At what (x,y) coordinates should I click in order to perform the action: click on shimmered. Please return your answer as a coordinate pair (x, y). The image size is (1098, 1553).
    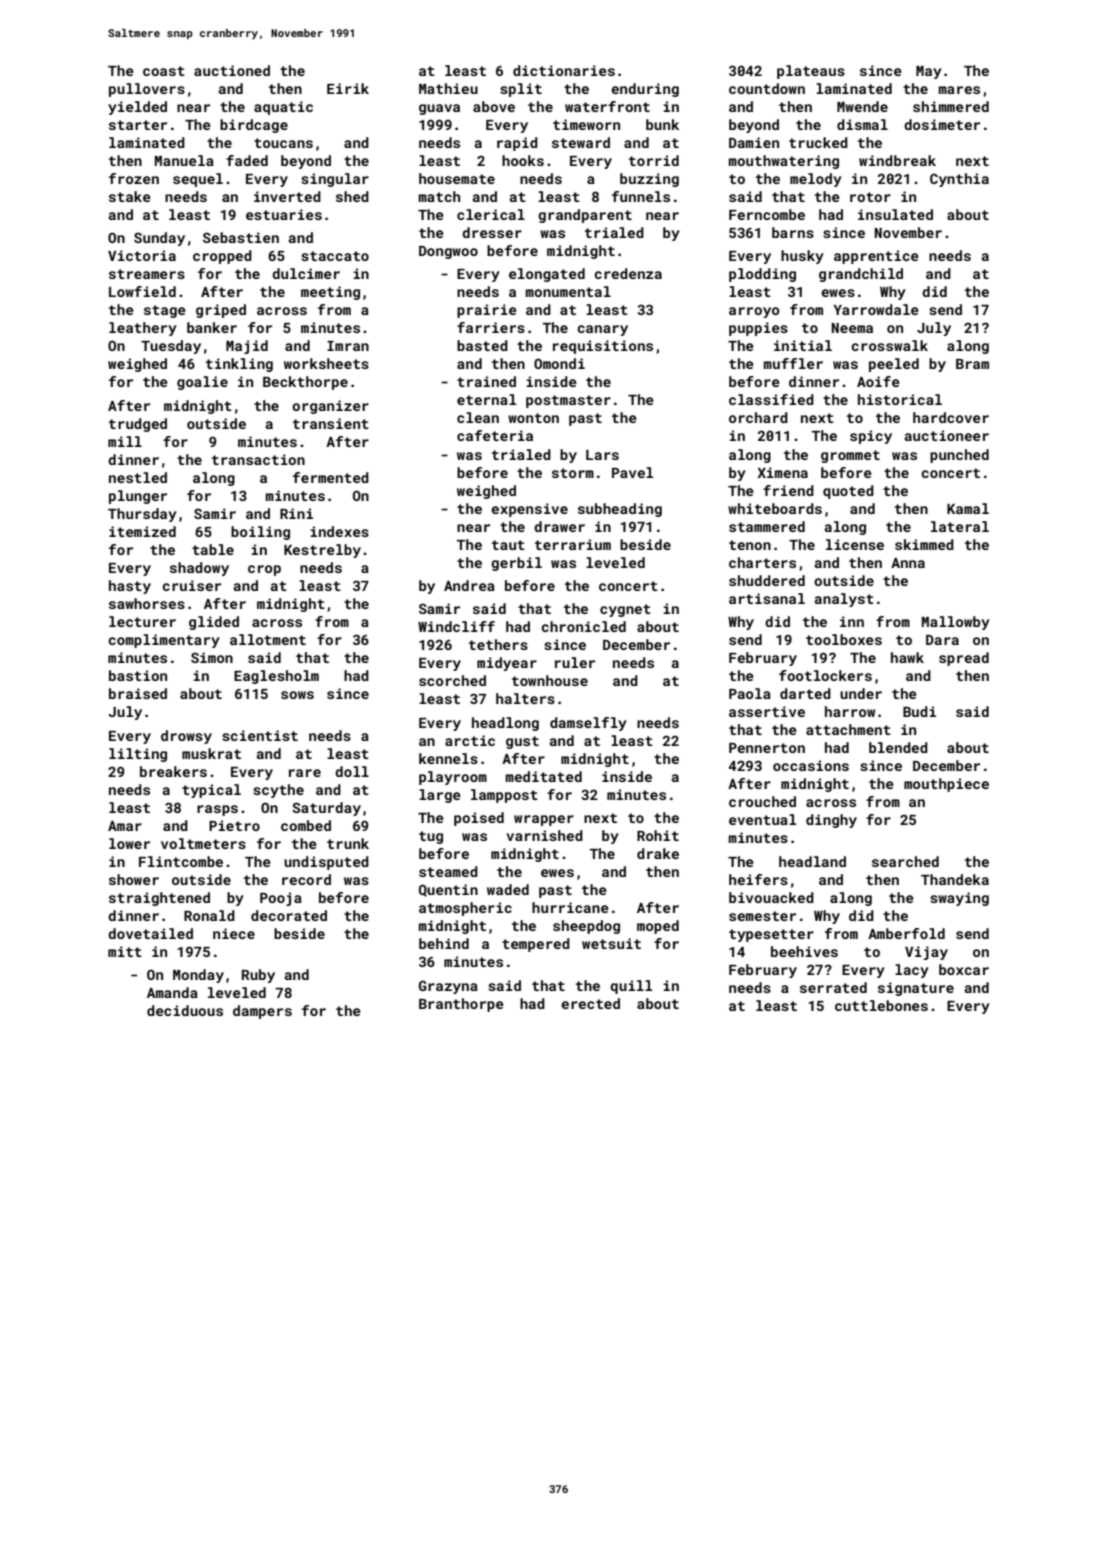
    Looking at the image, I should click on (951, 106).
